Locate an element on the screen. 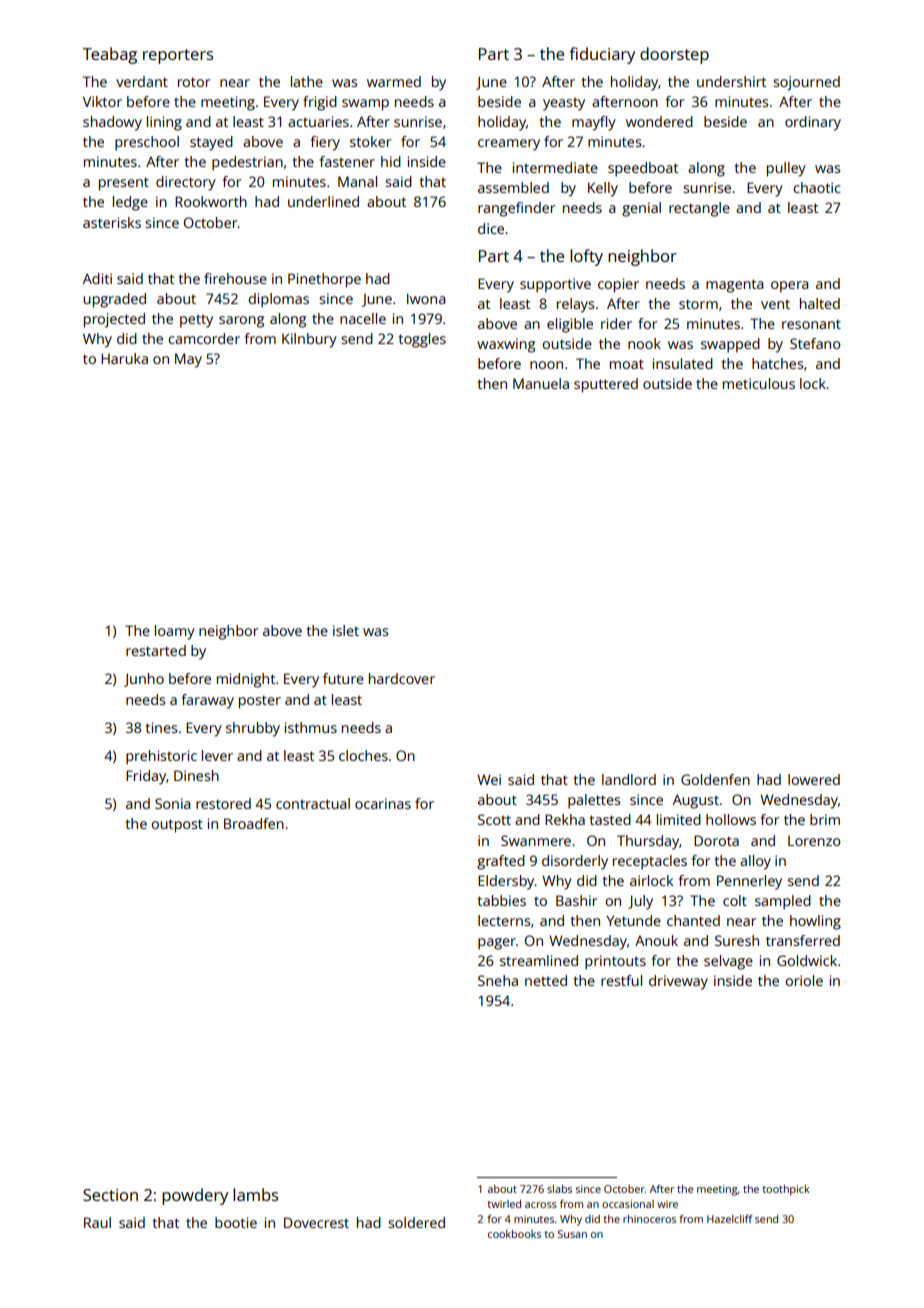  alloy is located at coordinates (755, 862).
